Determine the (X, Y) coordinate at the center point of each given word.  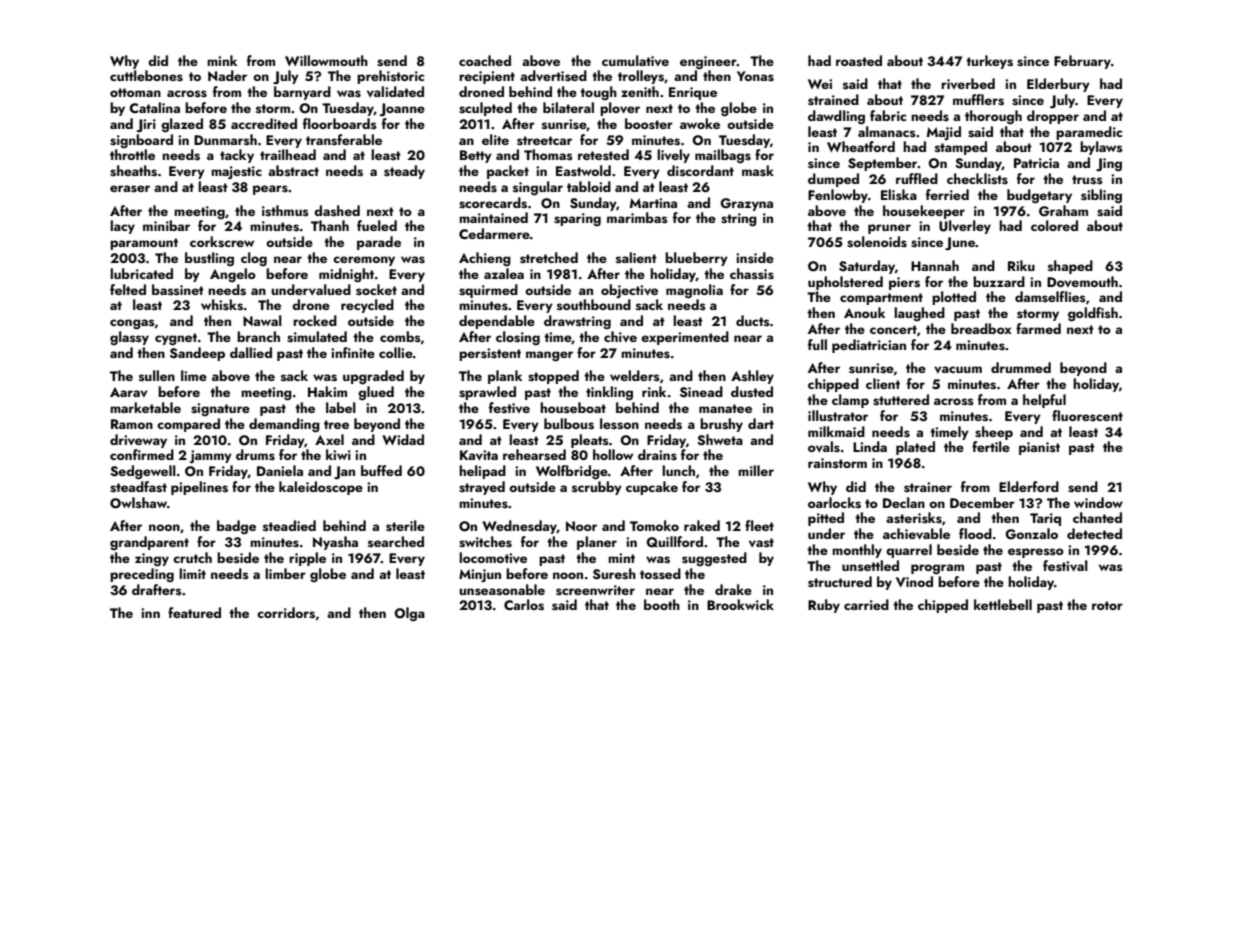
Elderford (1029, 486)
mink (222, 60)
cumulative (635, 60)
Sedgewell (143, 472)
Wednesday (519, 527)
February (1082, 62)
